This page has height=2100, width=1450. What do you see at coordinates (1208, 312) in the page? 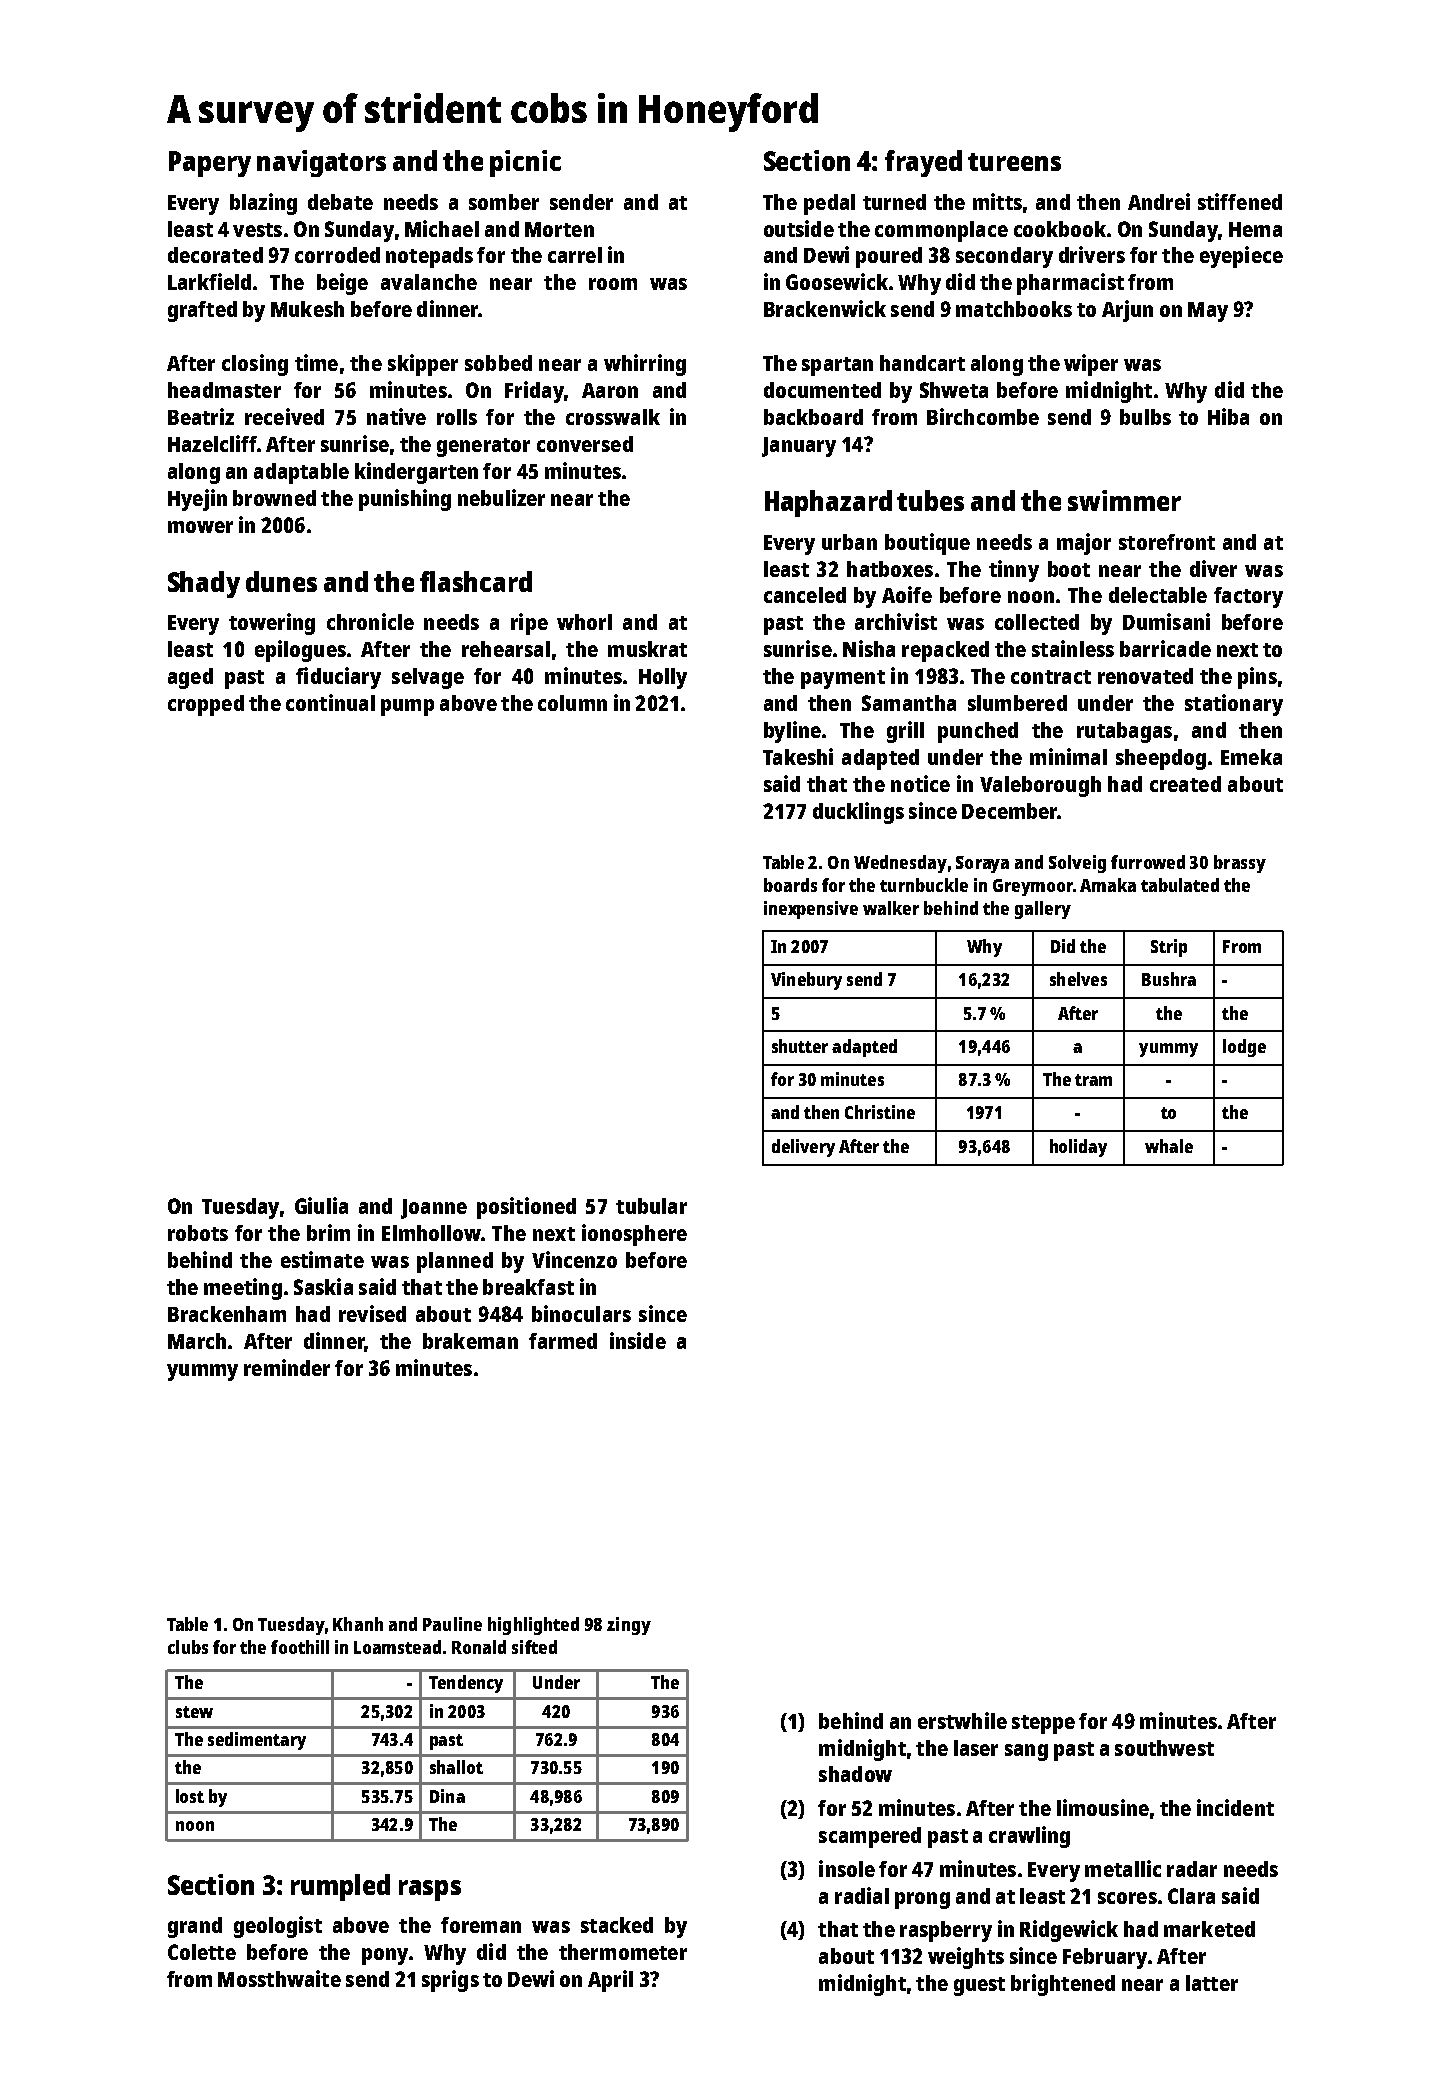
I see `May` at bounding box center [1208, 312].
